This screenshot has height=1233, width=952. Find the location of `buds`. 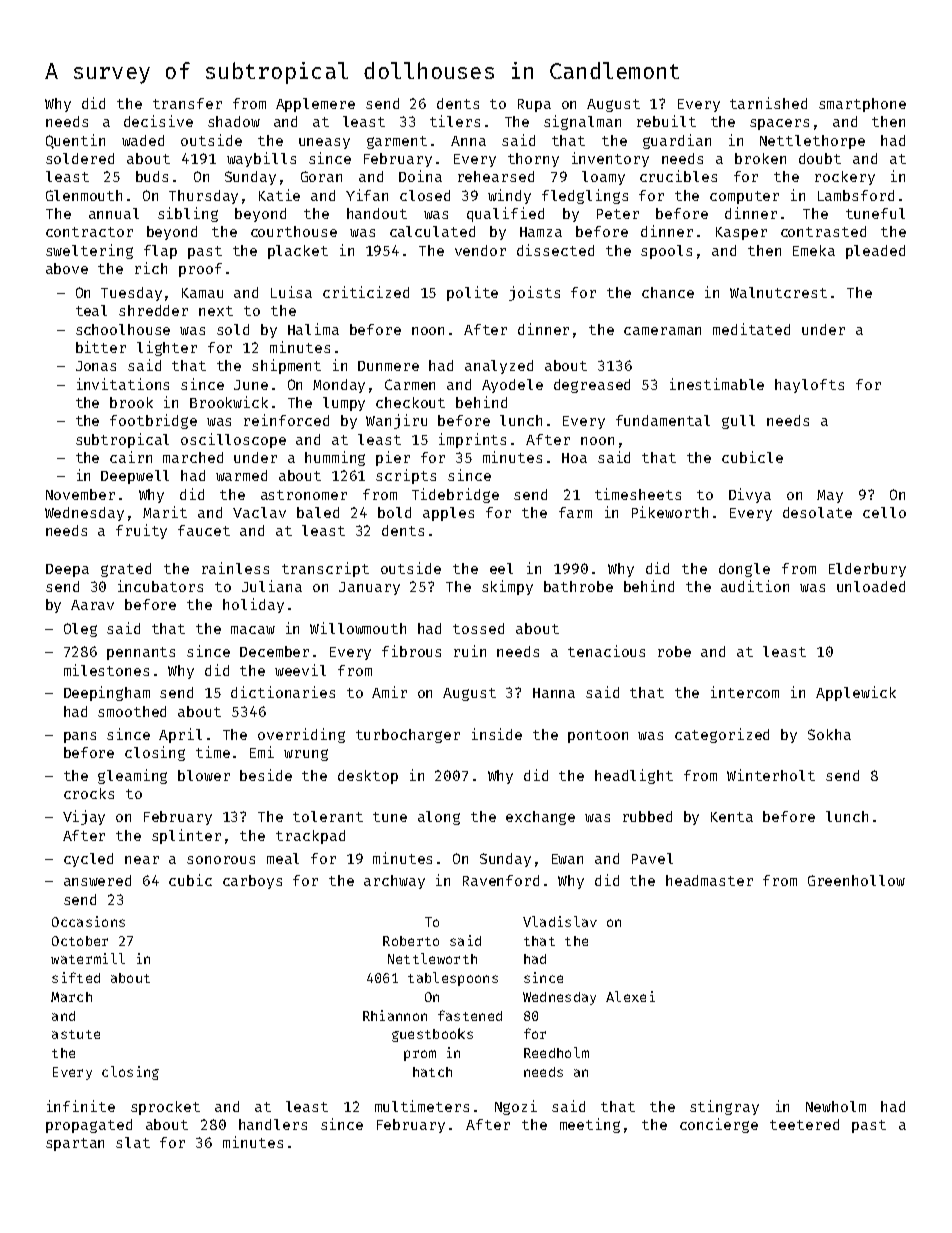

buds is located at coordinates (152, 176).
